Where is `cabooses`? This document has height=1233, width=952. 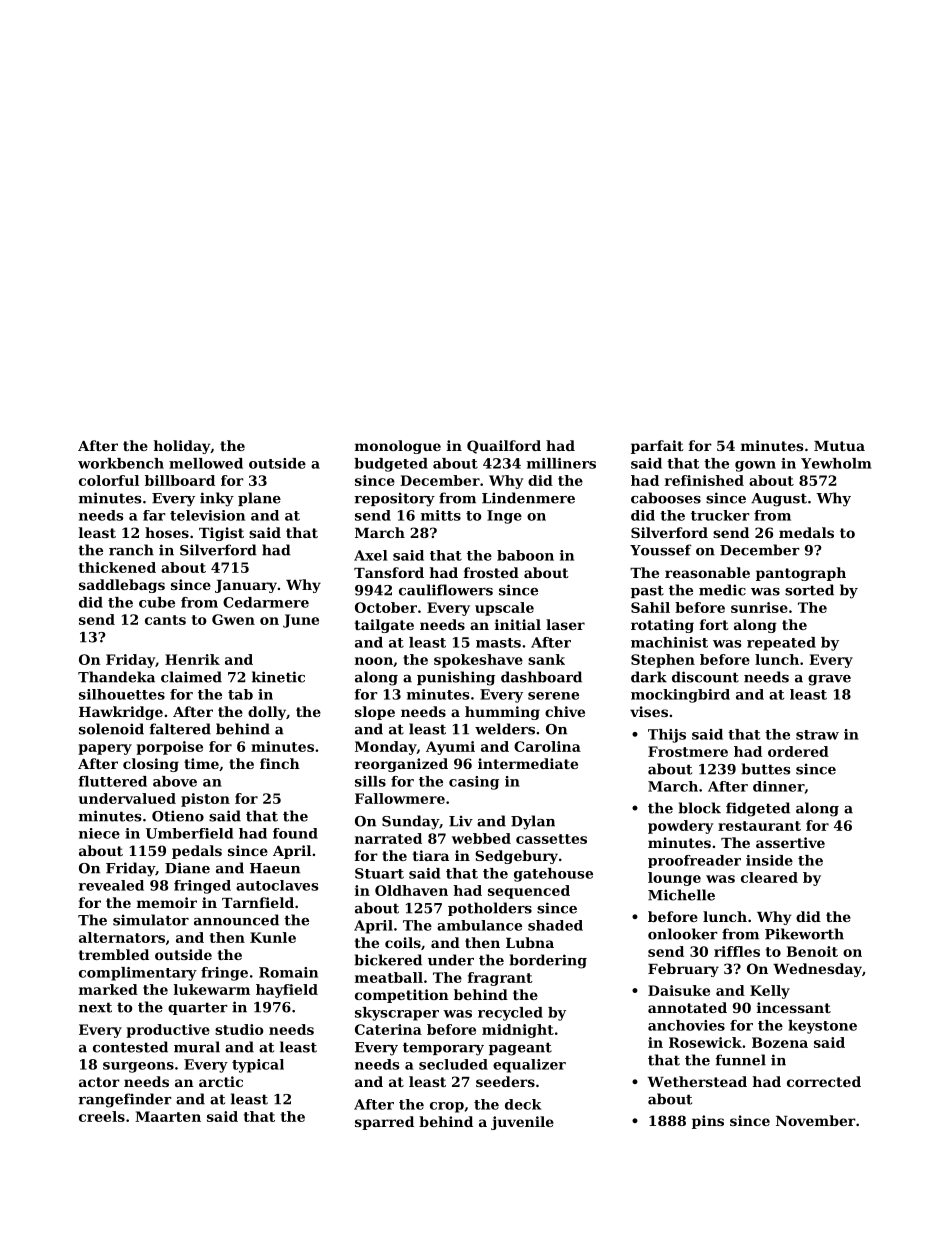 cabooses is located at coordinates (666, 498).
